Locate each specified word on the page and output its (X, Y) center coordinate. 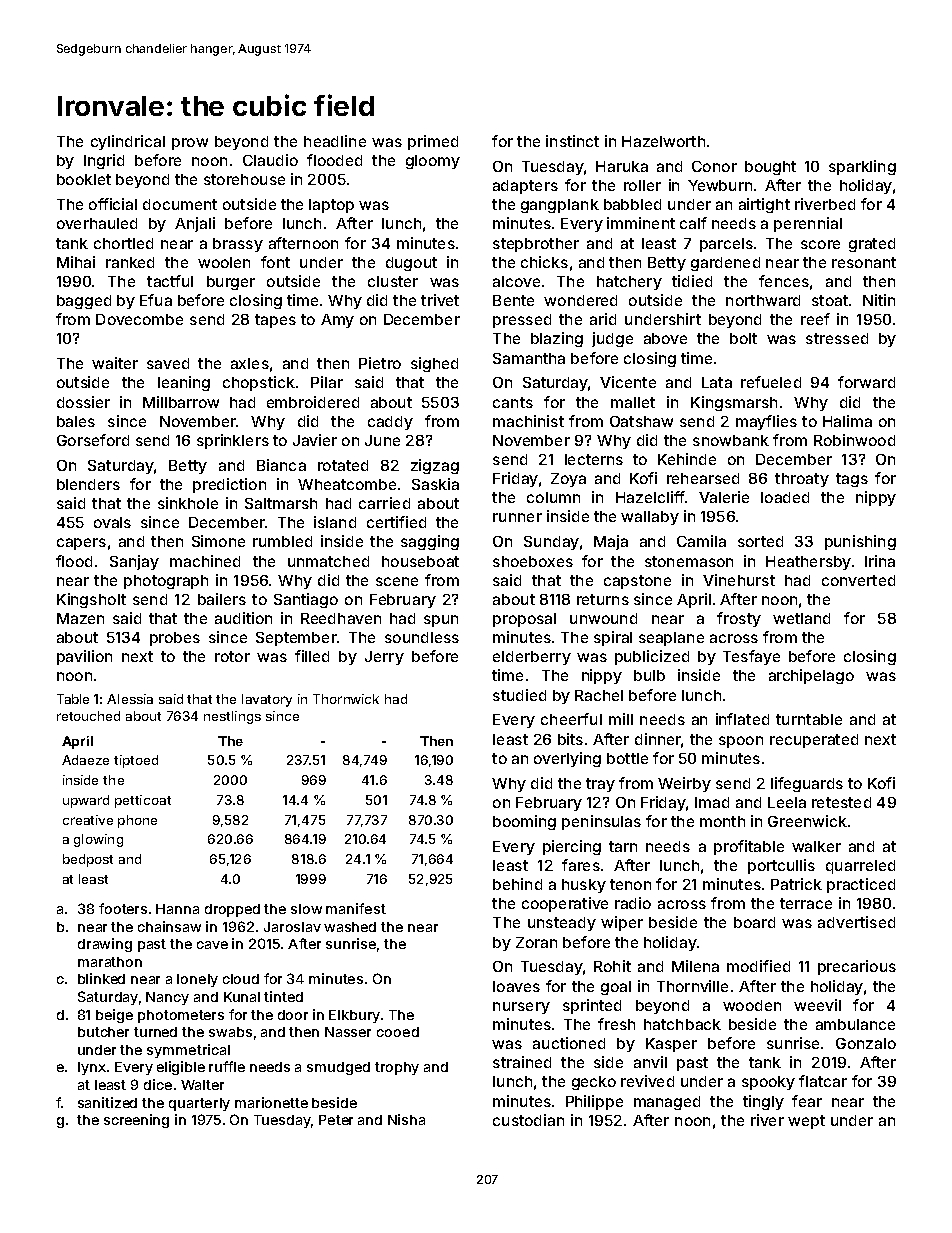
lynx (92, 1068)
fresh (616, 1024)
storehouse (244, 179)
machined (205, 561)
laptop (331, 206)
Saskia (435, 484)
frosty (739, 619)
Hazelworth (663, 141)
